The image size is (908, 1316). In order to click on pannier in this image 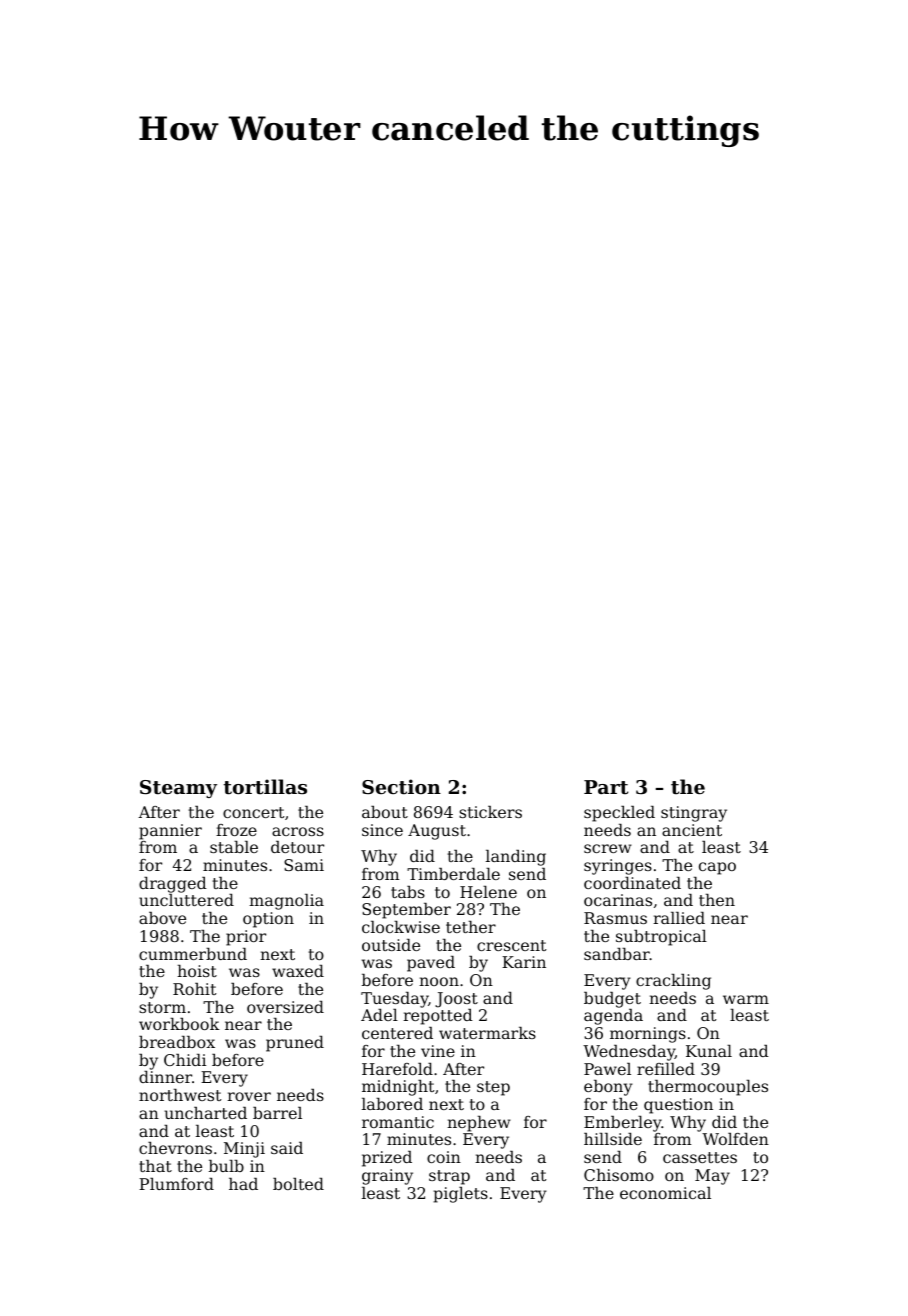, I will do `click(170, 832)`.
